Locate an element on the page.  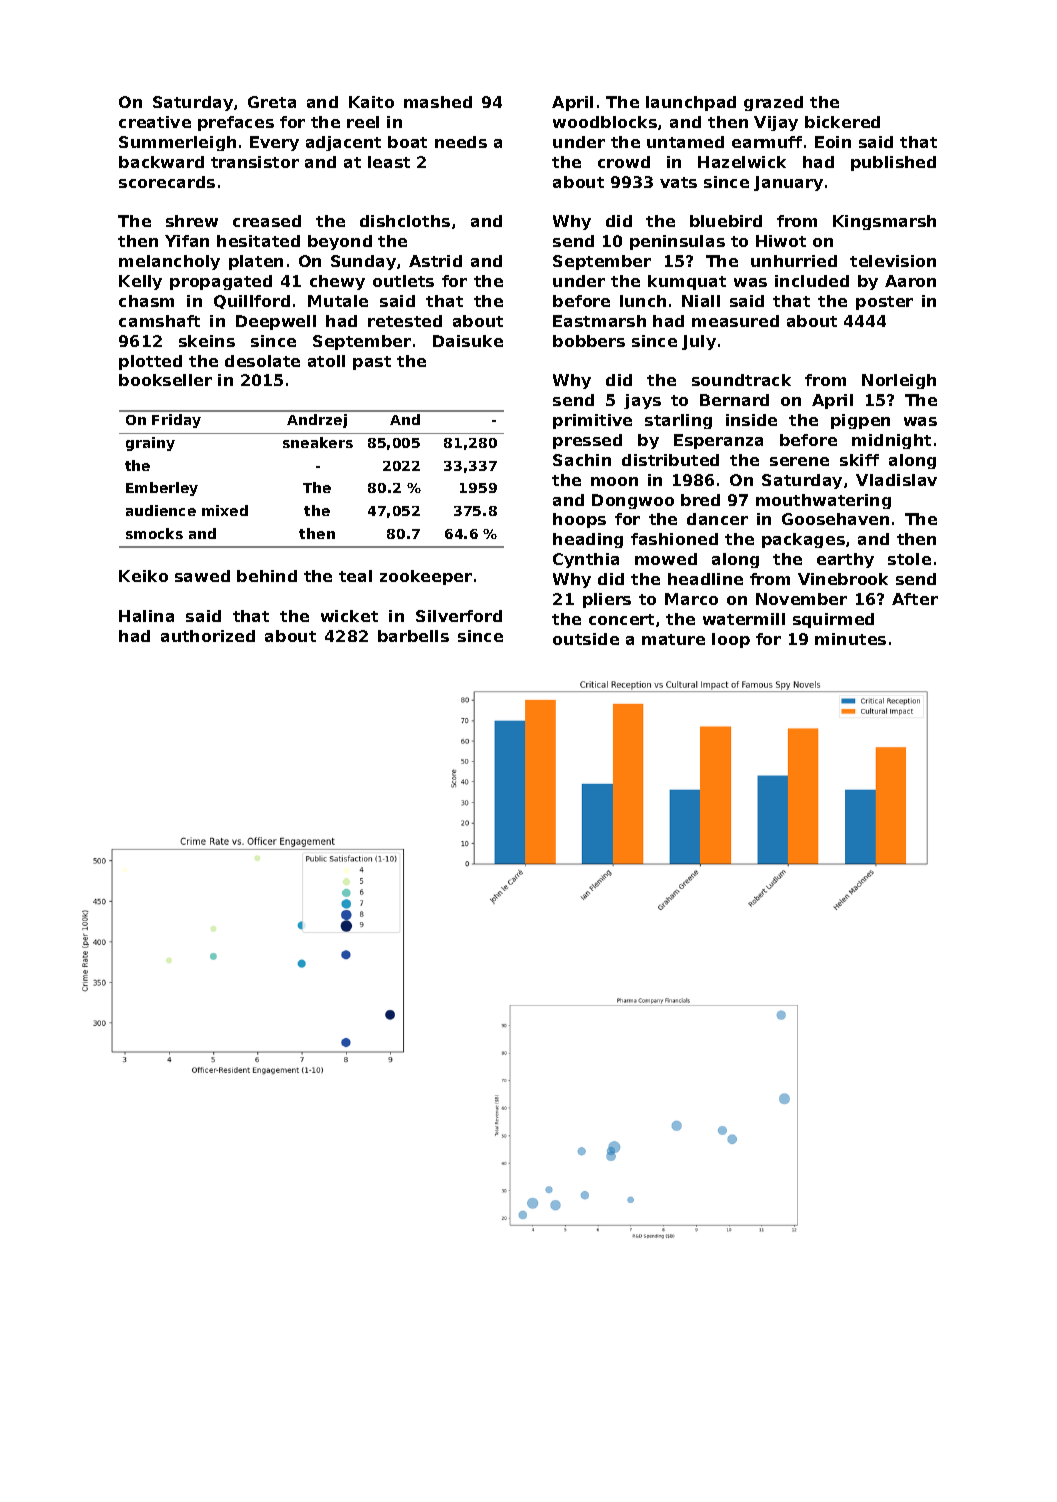
woodblocks is located at coordinates (605, 122).
